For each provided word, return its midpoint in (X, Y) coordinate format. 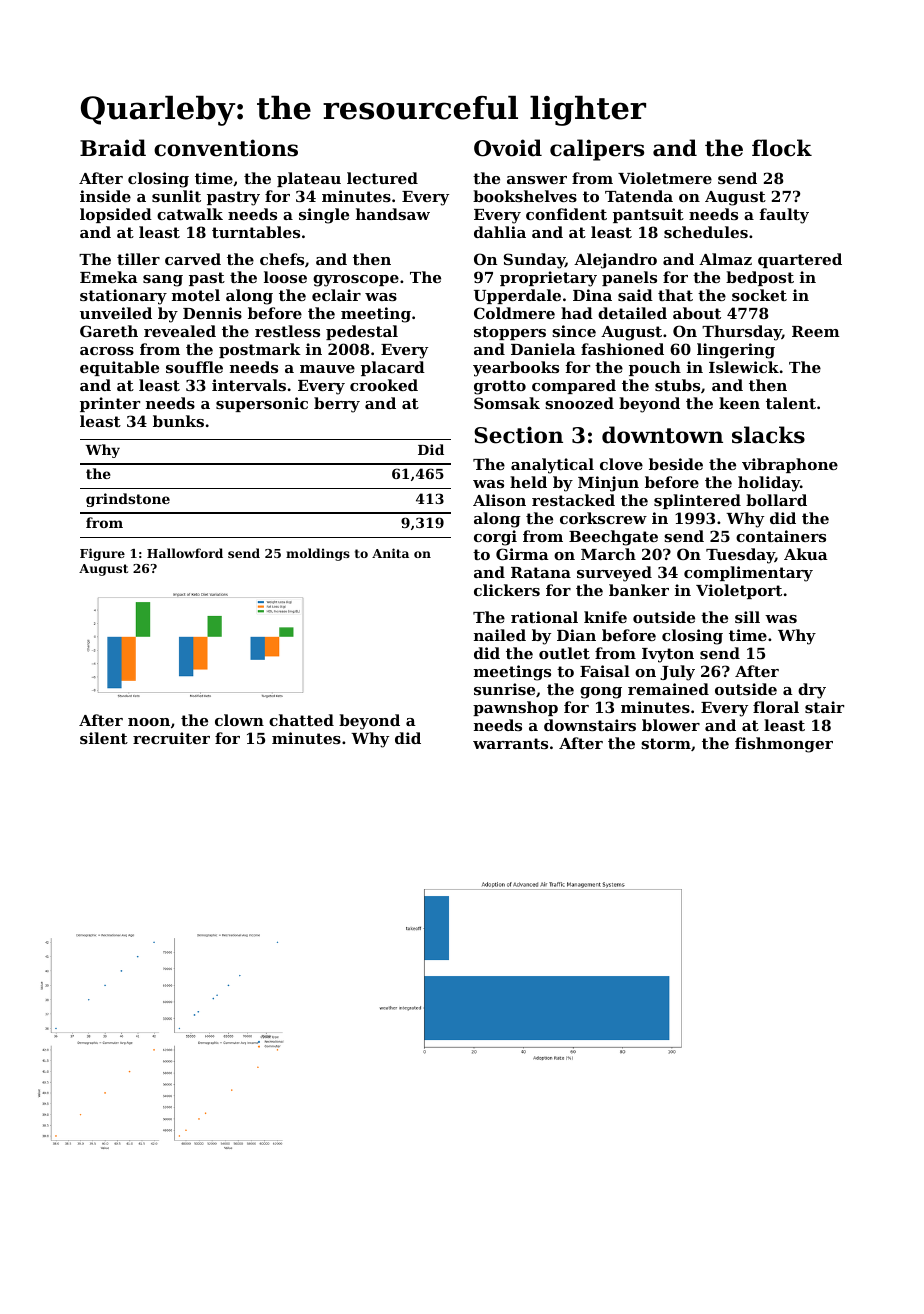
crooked (384, 385)
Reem (816, 331)
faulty (784, 216)
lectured (382, 178)
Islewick (744, 367)
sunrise (504, 689)
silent (104, 738)
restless (287, 331)
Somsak (507, 403)
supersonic (262, 404)
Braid (113, 148)
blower (671, 725)
